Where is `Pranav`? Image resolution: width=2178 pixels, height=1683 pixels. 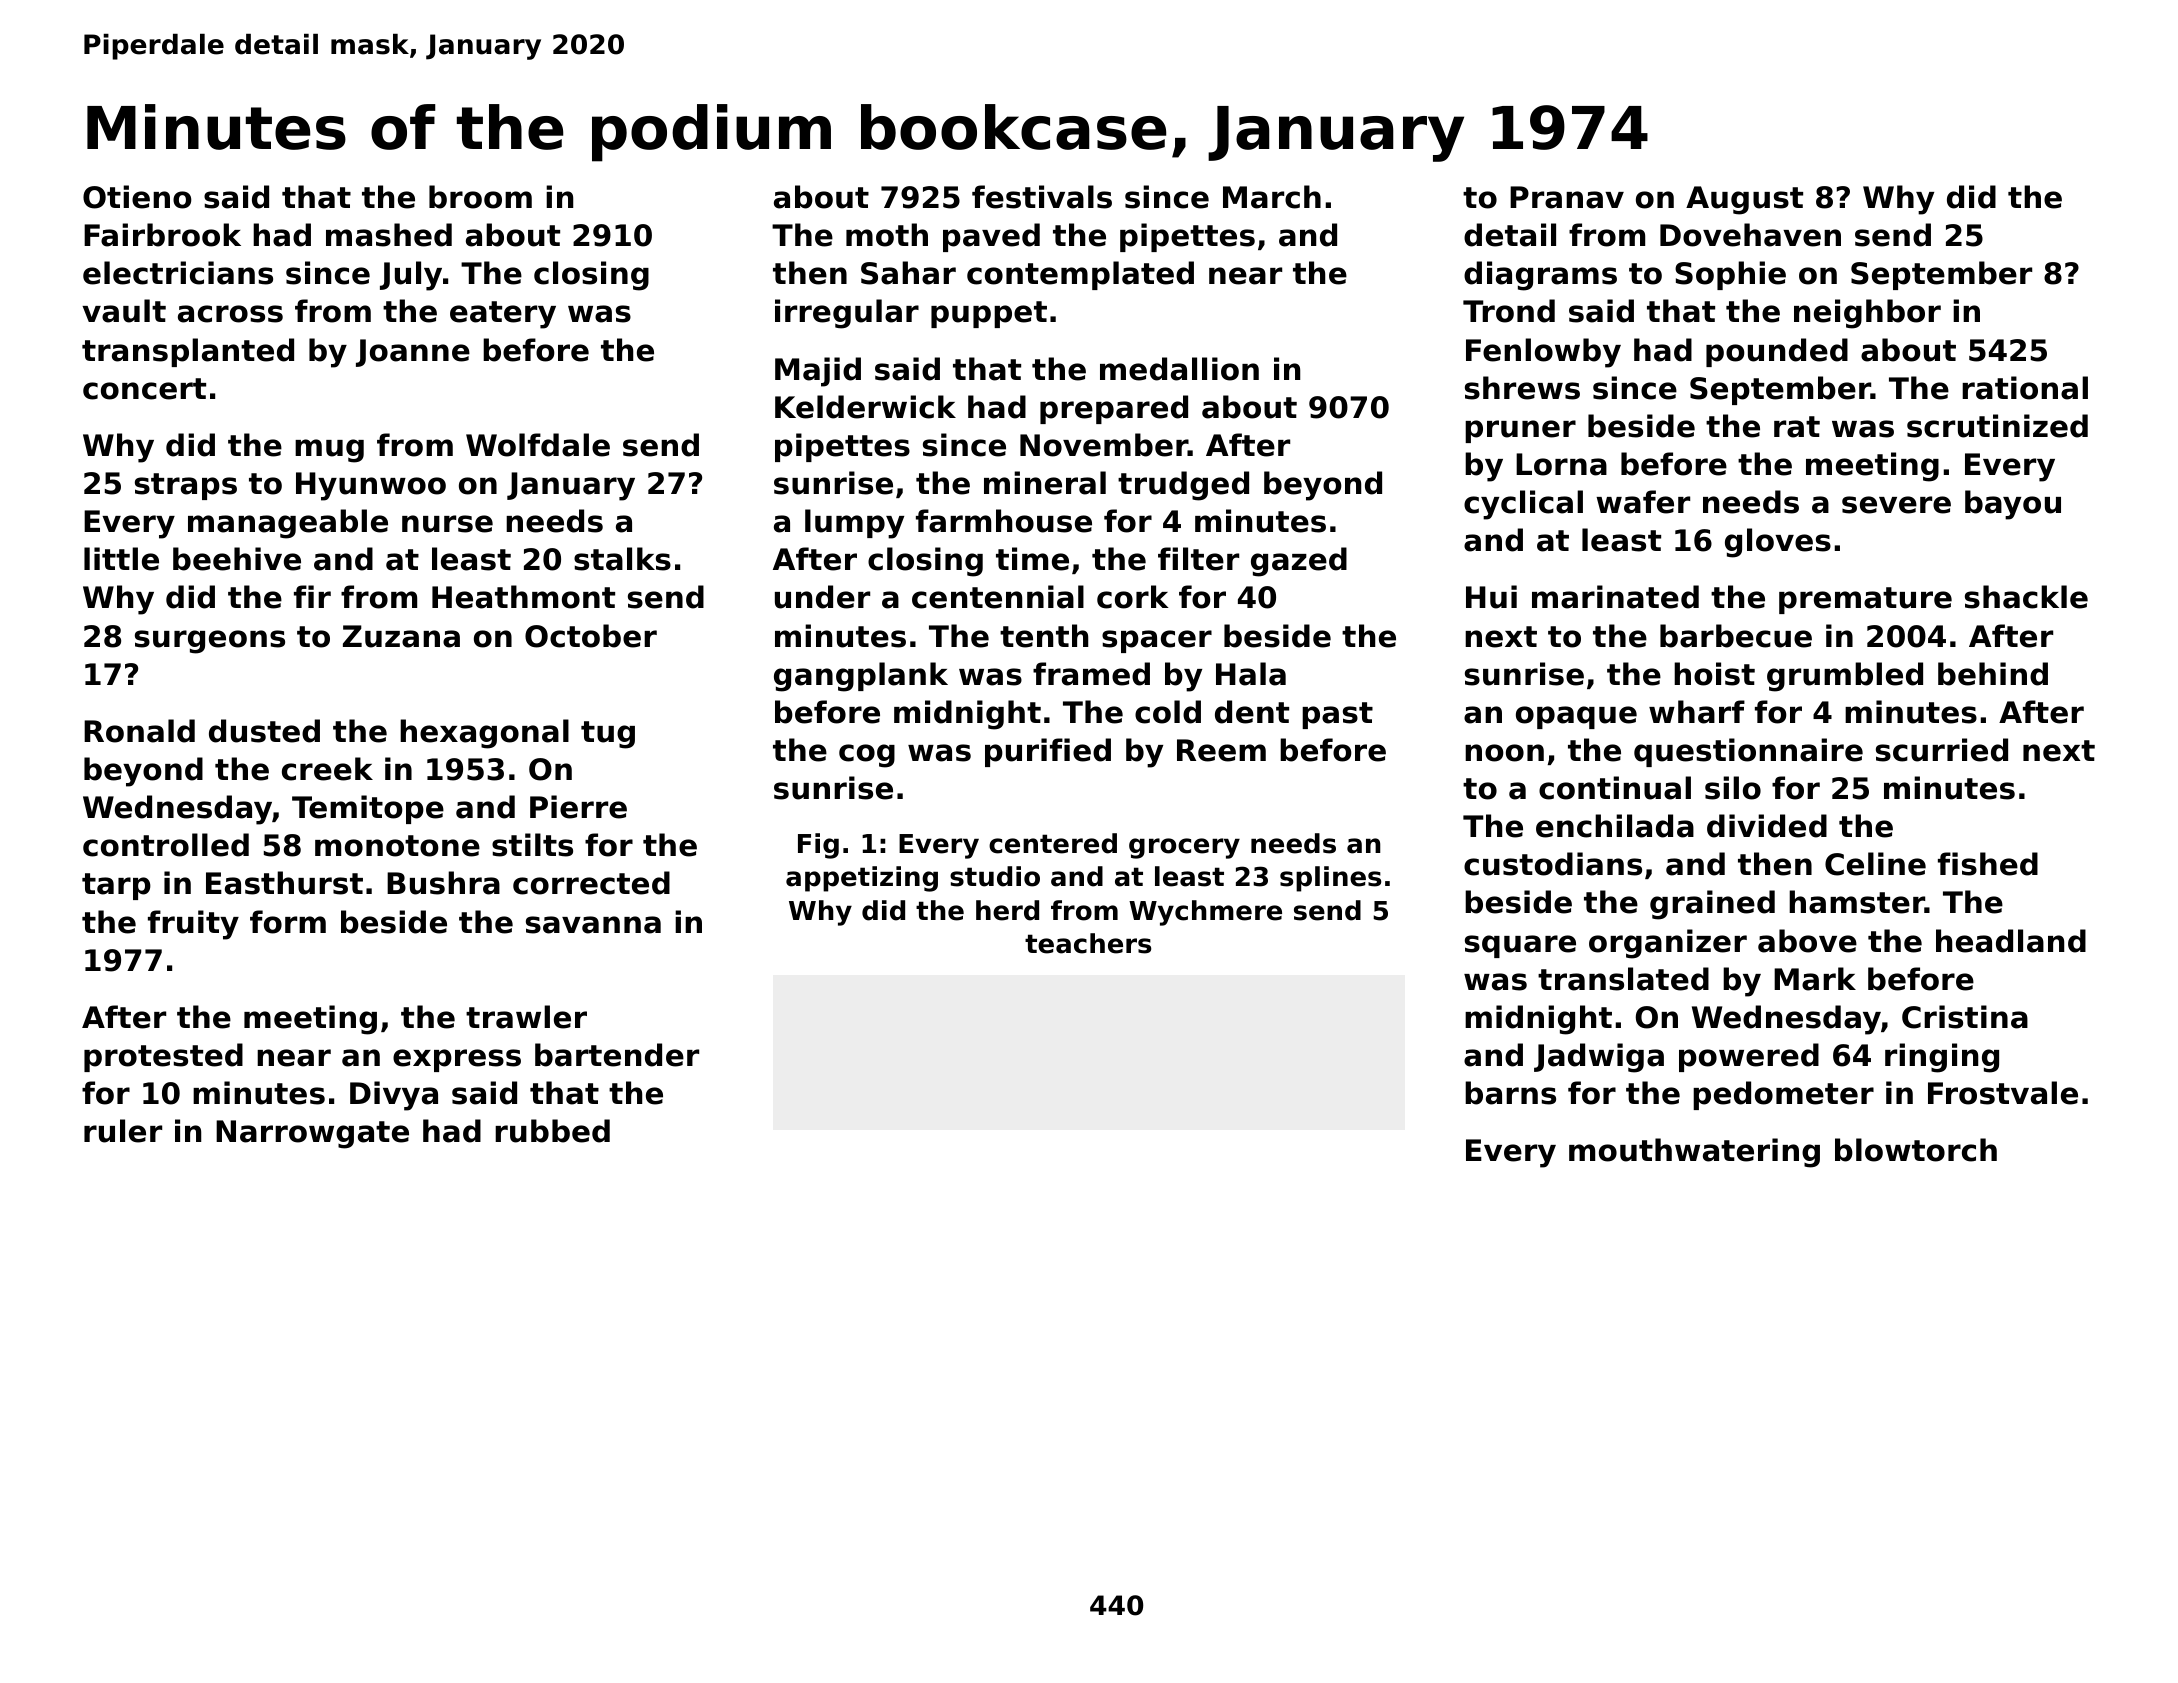 Pranav is located at coordinates (1567, 197).
